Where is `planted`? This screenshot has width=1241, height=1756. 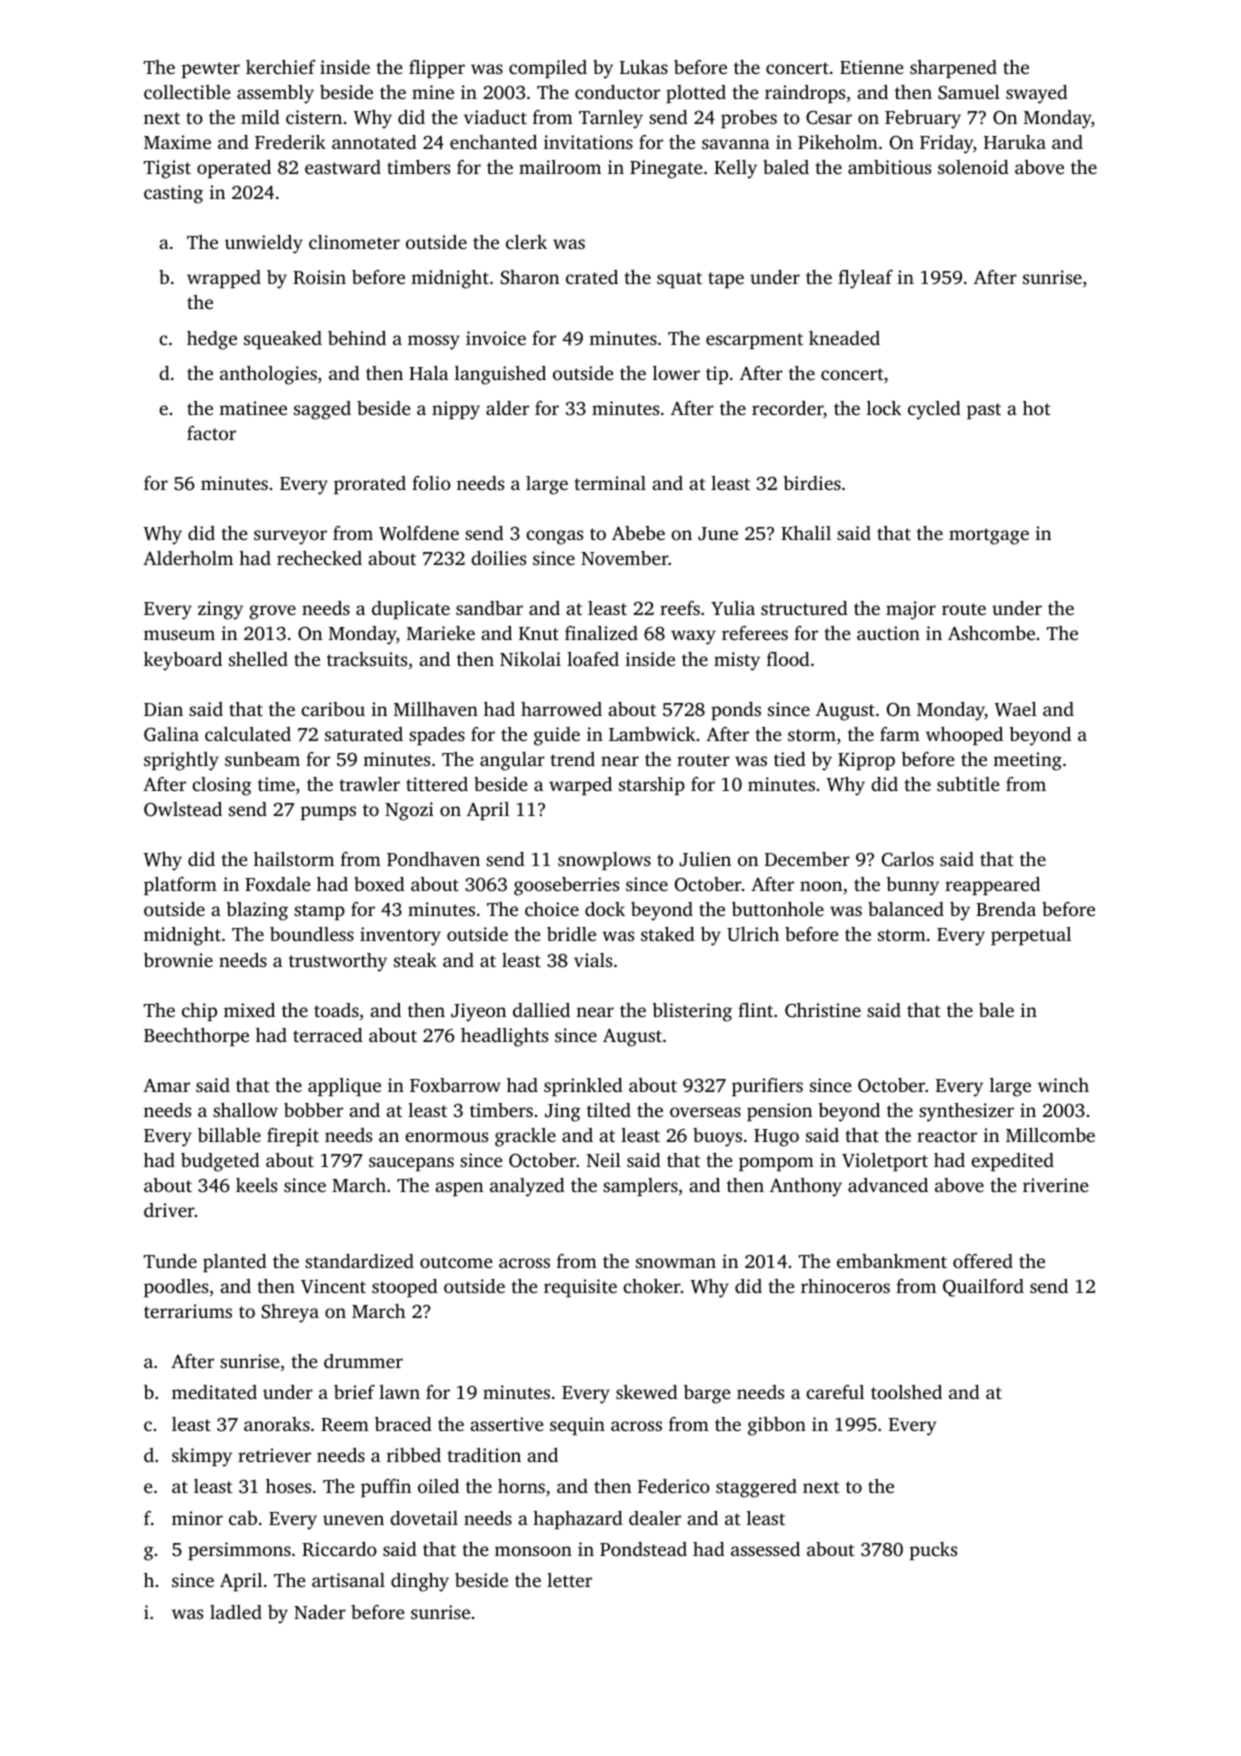
planted is located at coordinates (235, 1263).
